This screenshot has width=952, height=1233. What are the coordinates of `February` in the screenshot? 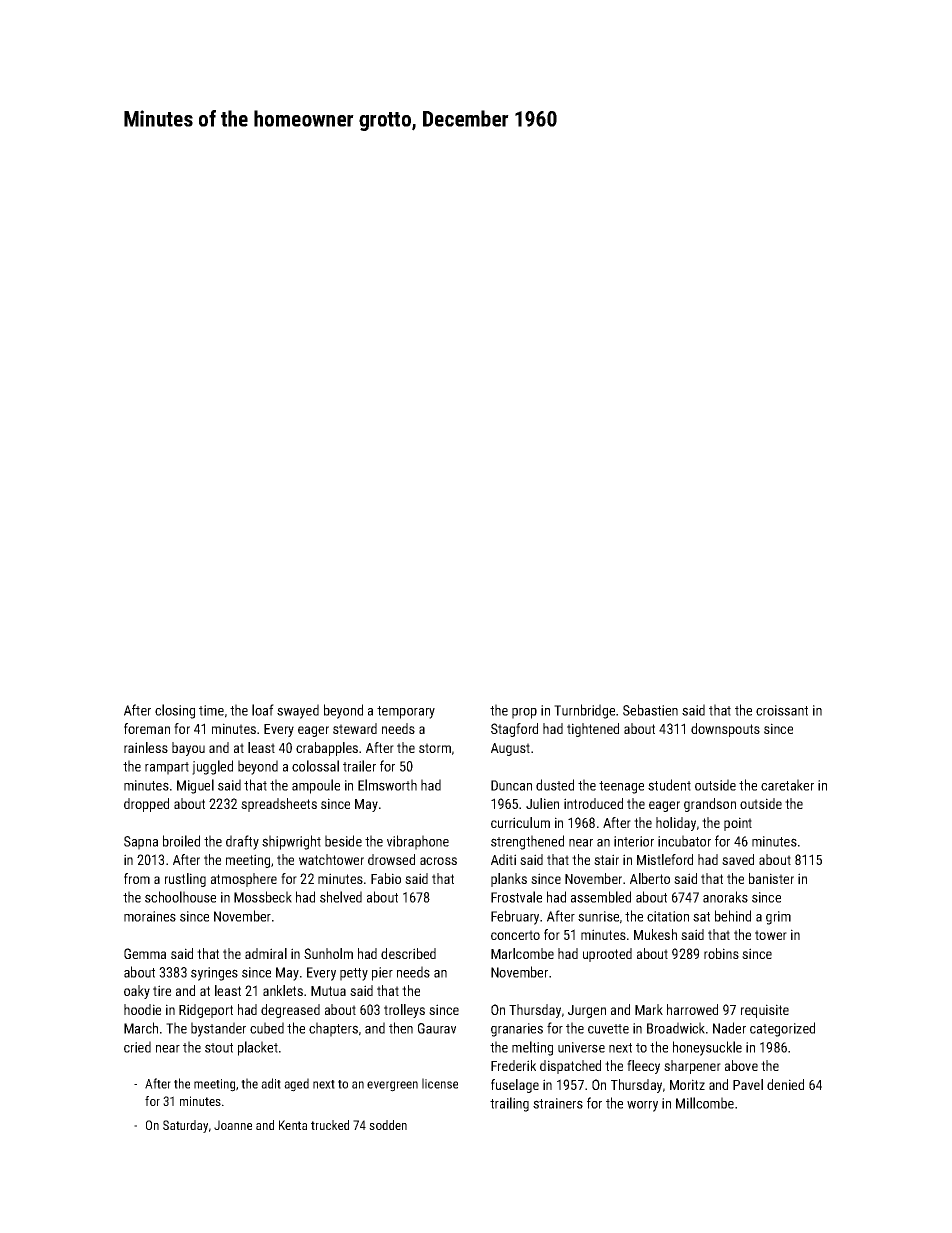 It's located at (515, 917).
